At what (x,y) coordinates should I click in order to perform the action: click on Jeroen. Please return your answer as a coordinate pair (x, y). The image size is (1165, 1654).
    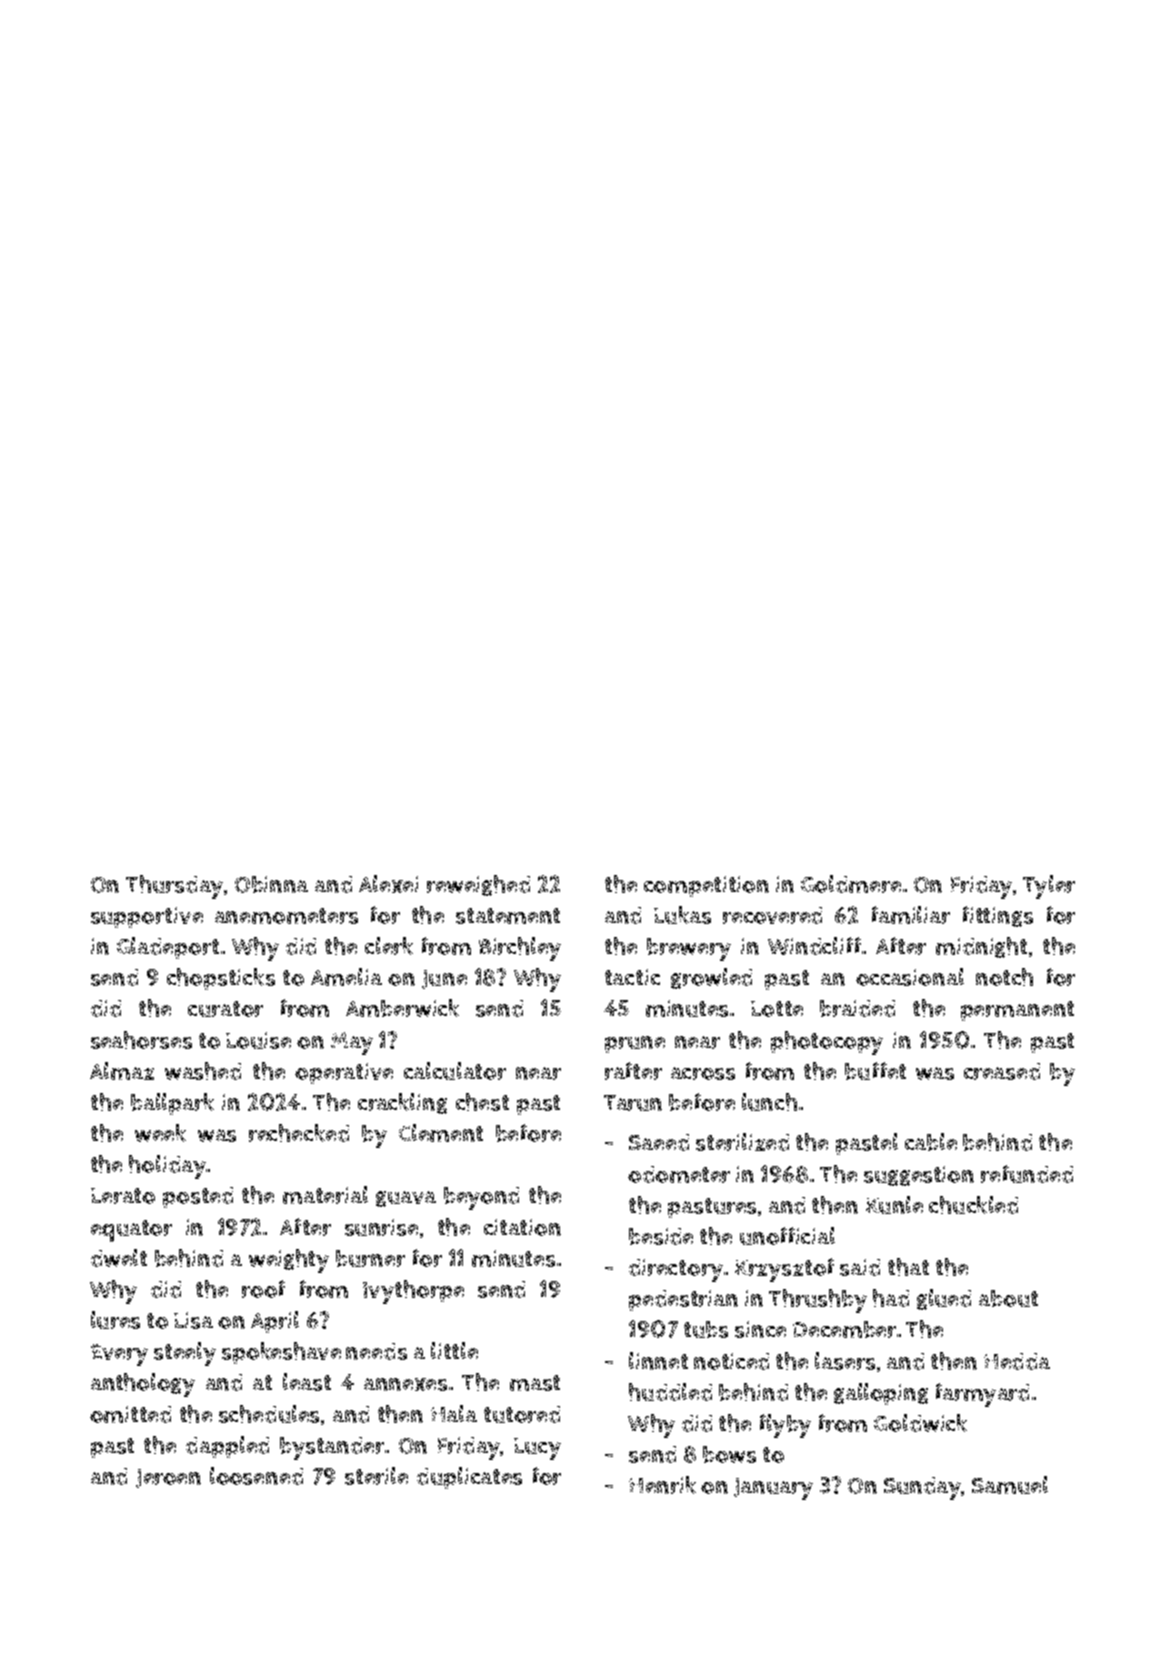
    Looking at the image, I should click on (168, 1478).
